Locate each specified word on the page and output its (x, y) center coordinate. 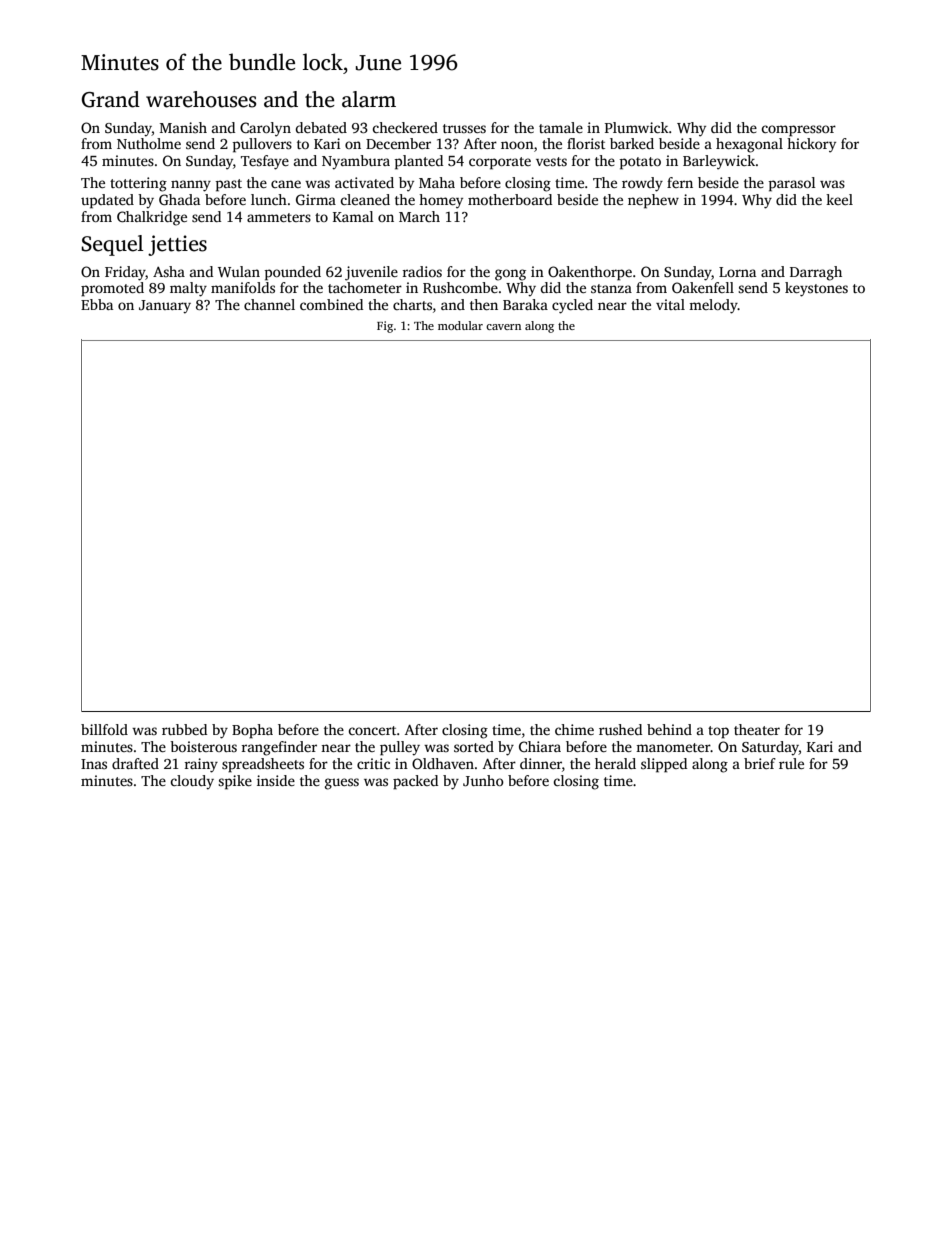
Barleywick (719, 162)
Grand (111, 99)
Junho (483, 780)
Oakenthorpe (590, 273)
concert (372, 730)
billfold (104, 729)
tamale (561, 127)
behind (669, 729)
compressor (798, 131)
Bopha (252, 731)
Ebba (97, 304)
